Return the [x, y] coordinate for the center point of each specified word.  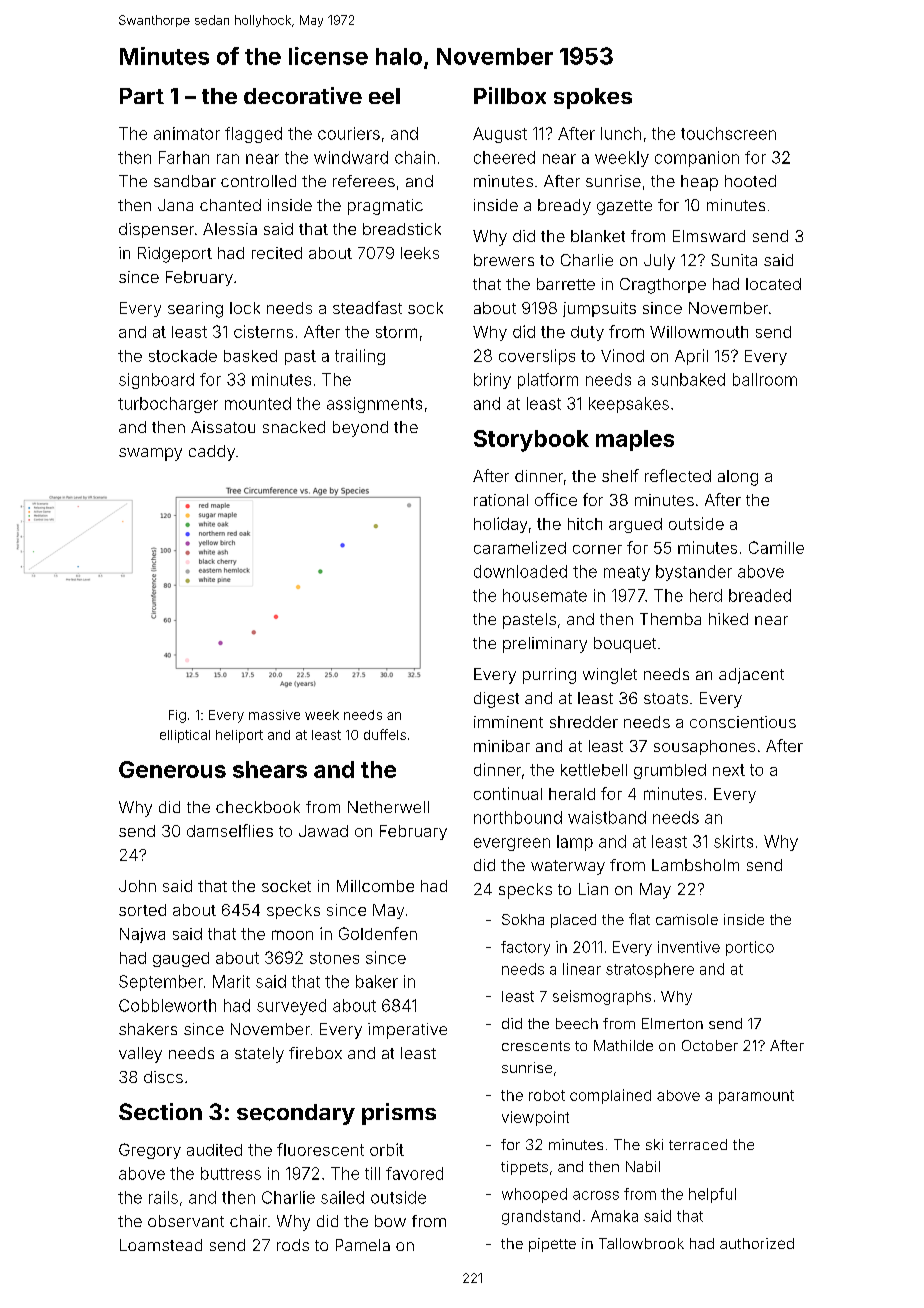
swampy [150, 454]
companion [697, 159]
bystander [694, 573]
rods [293, 1245]
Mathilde [623, 1045]
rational [501, 500]
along [738, 478]
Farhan [184, 157]
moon [292, 935]
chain [415, 157]
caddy [212, 453]
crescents [536, 1046]
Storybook [531, 441]
